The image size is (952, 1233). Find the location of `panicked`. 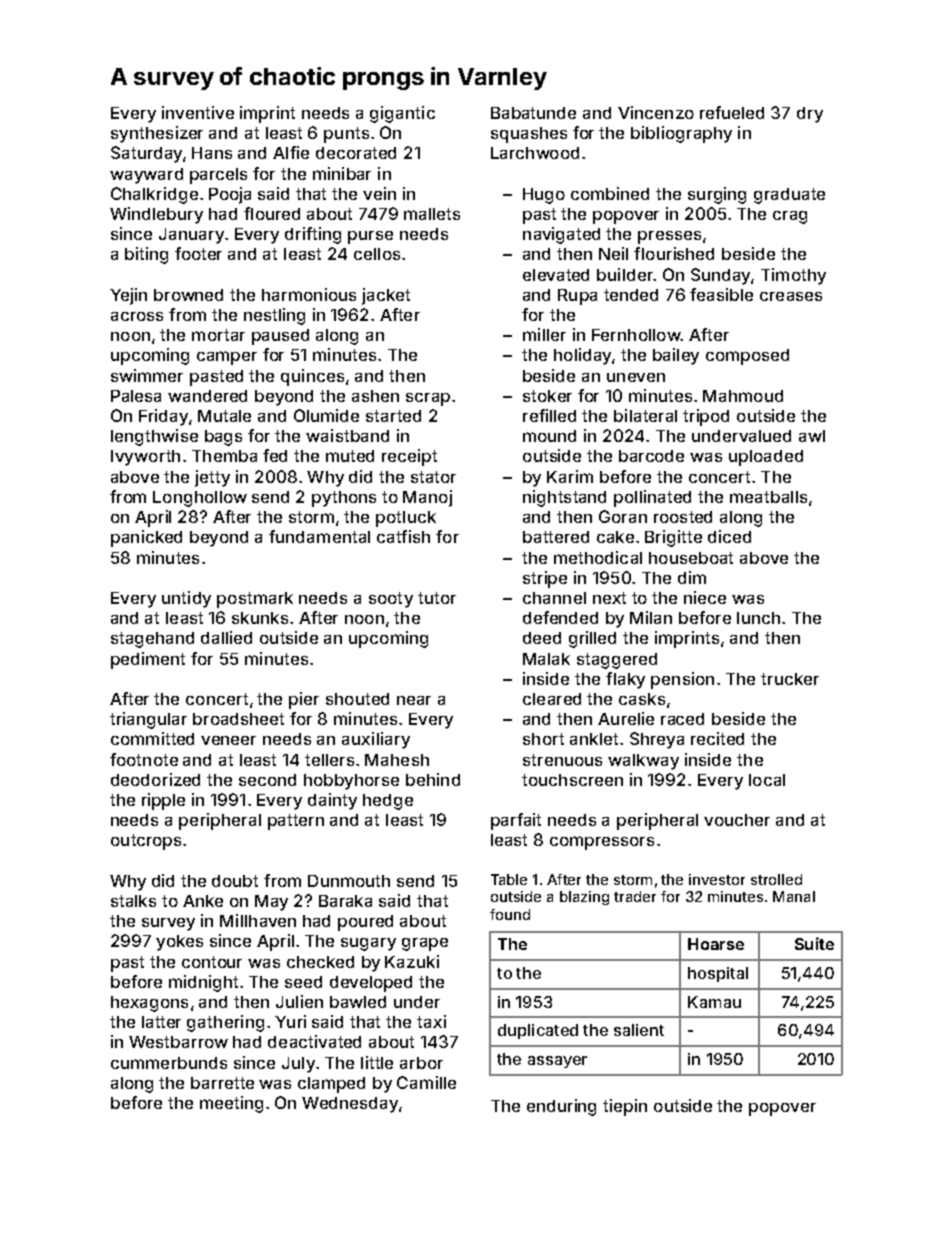

panicked is located at coordinates (146, 538).
